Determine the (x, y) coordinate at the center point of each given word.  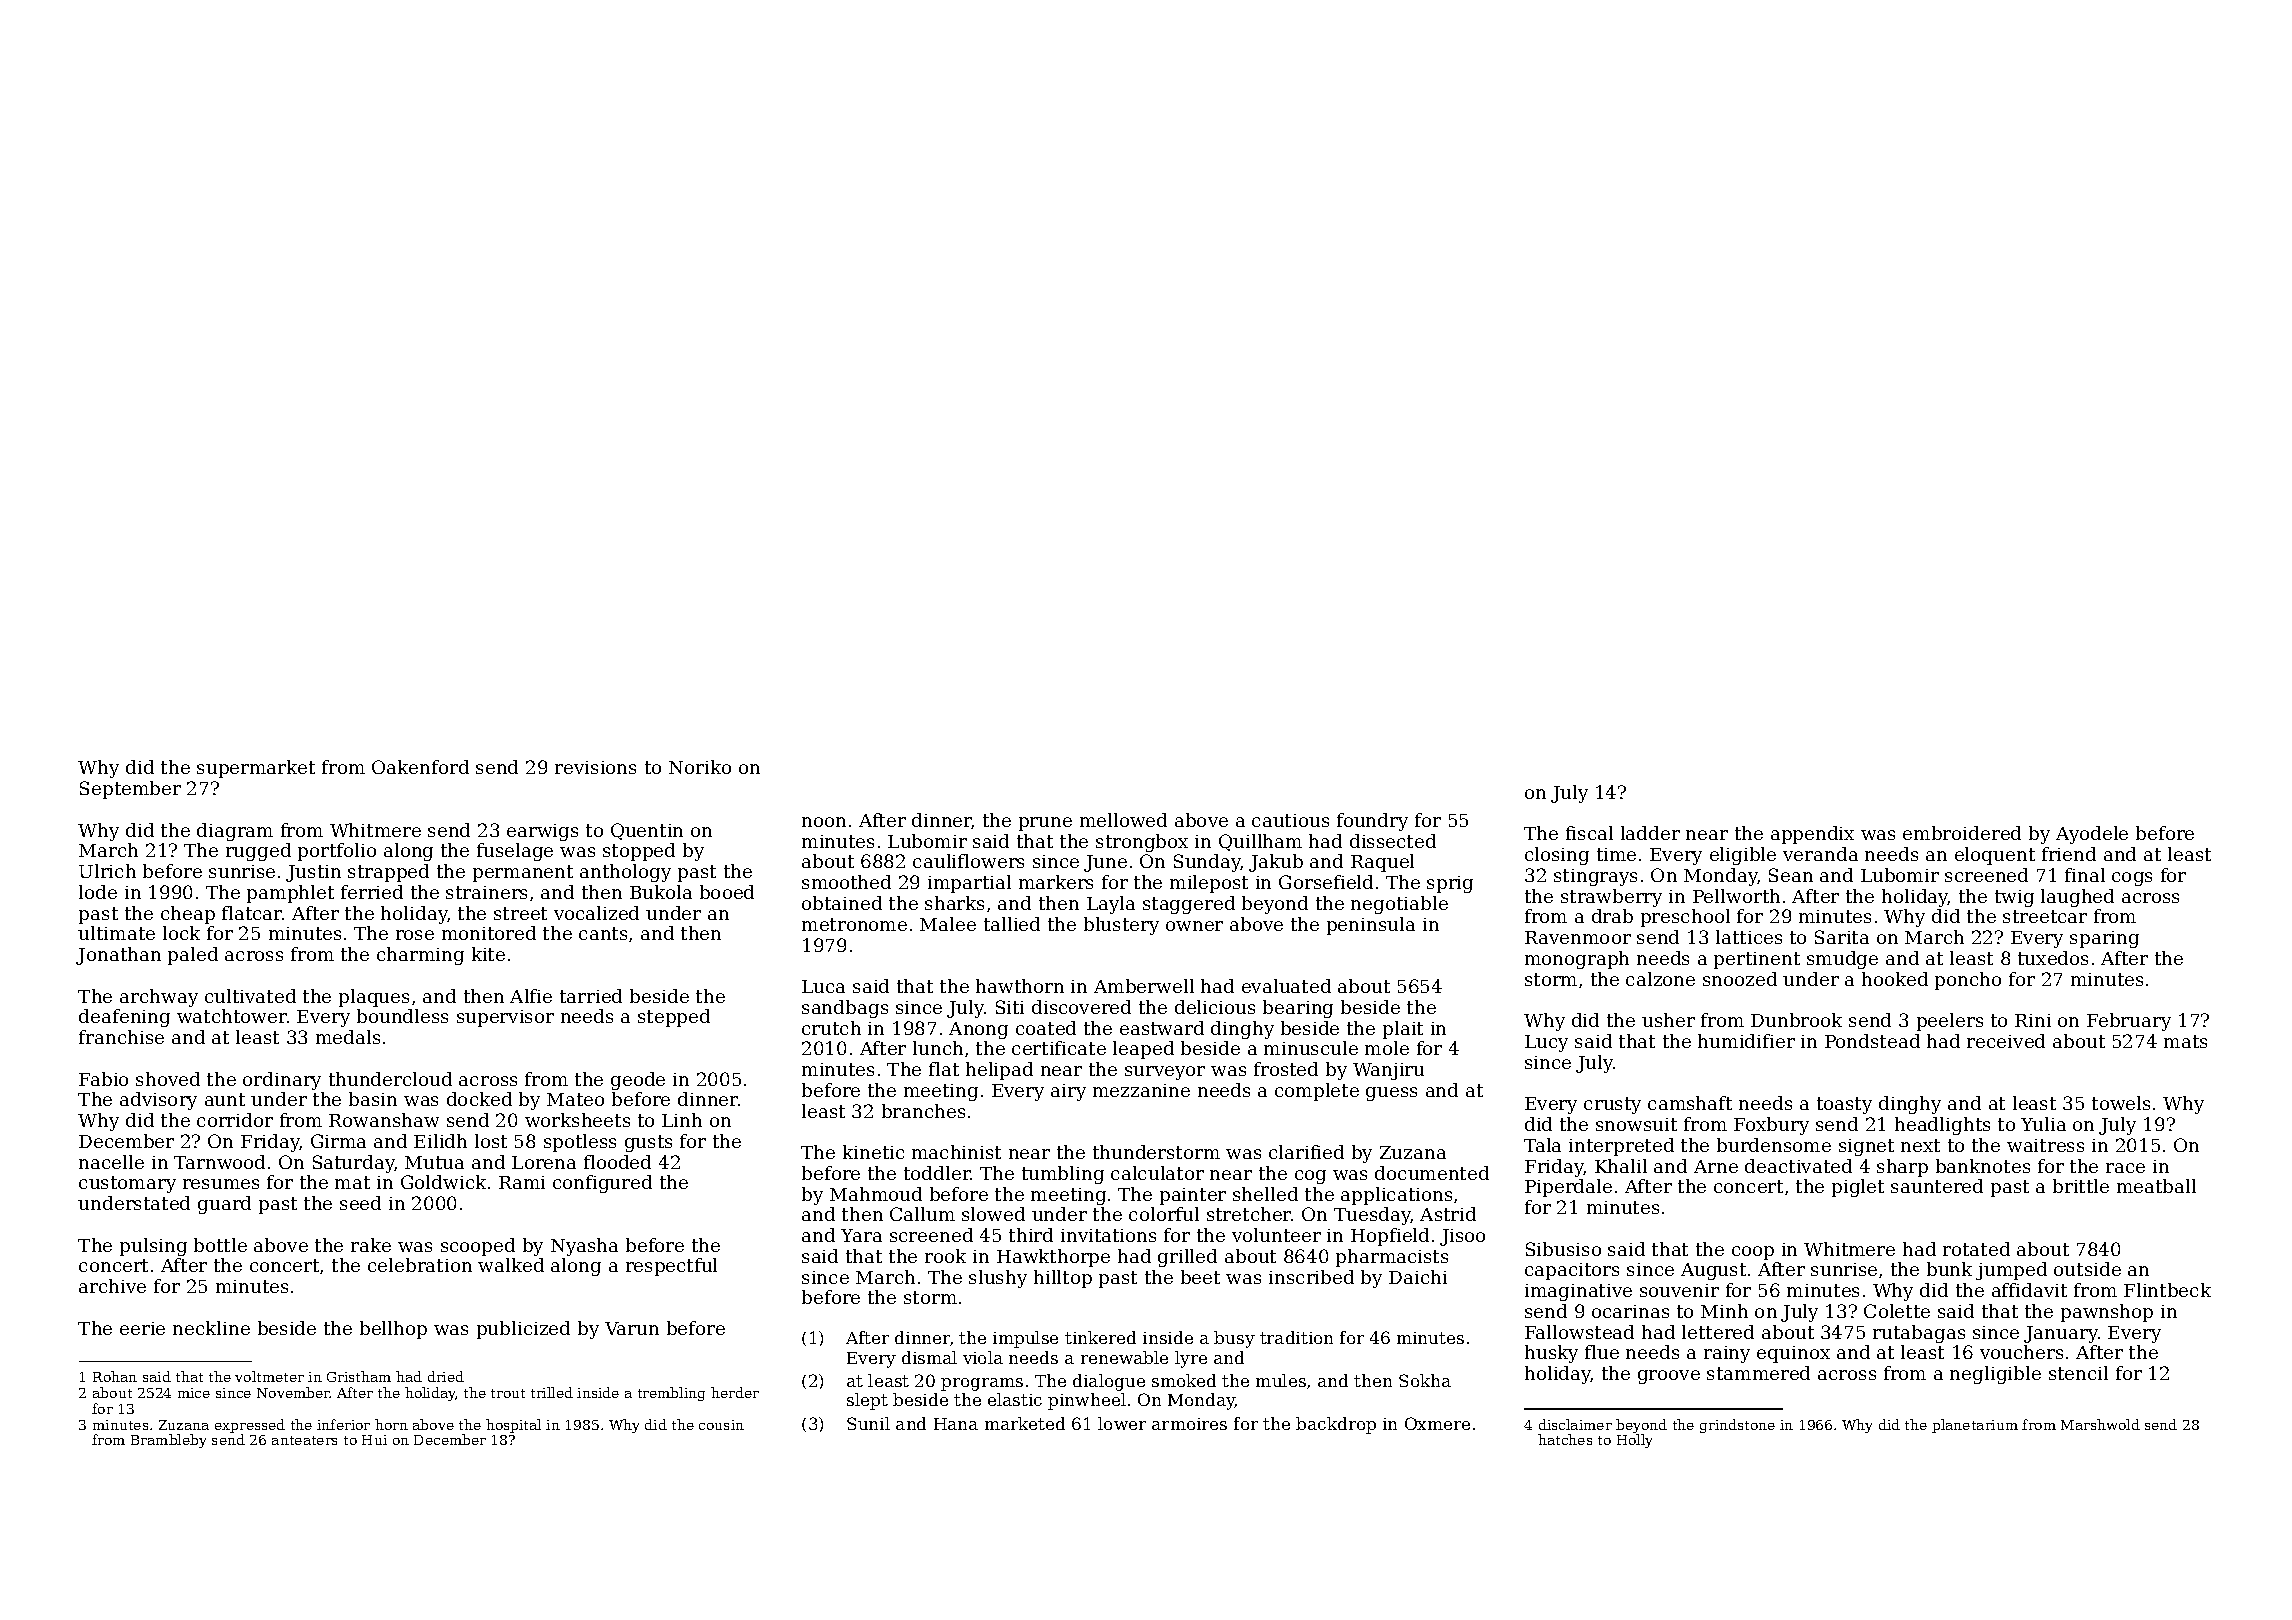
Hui (374, 1440)
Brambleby (168, 1441)
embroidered (1962, 833)
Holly (1634, 1441)
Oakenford (420, 767)
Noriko (700, 767)
